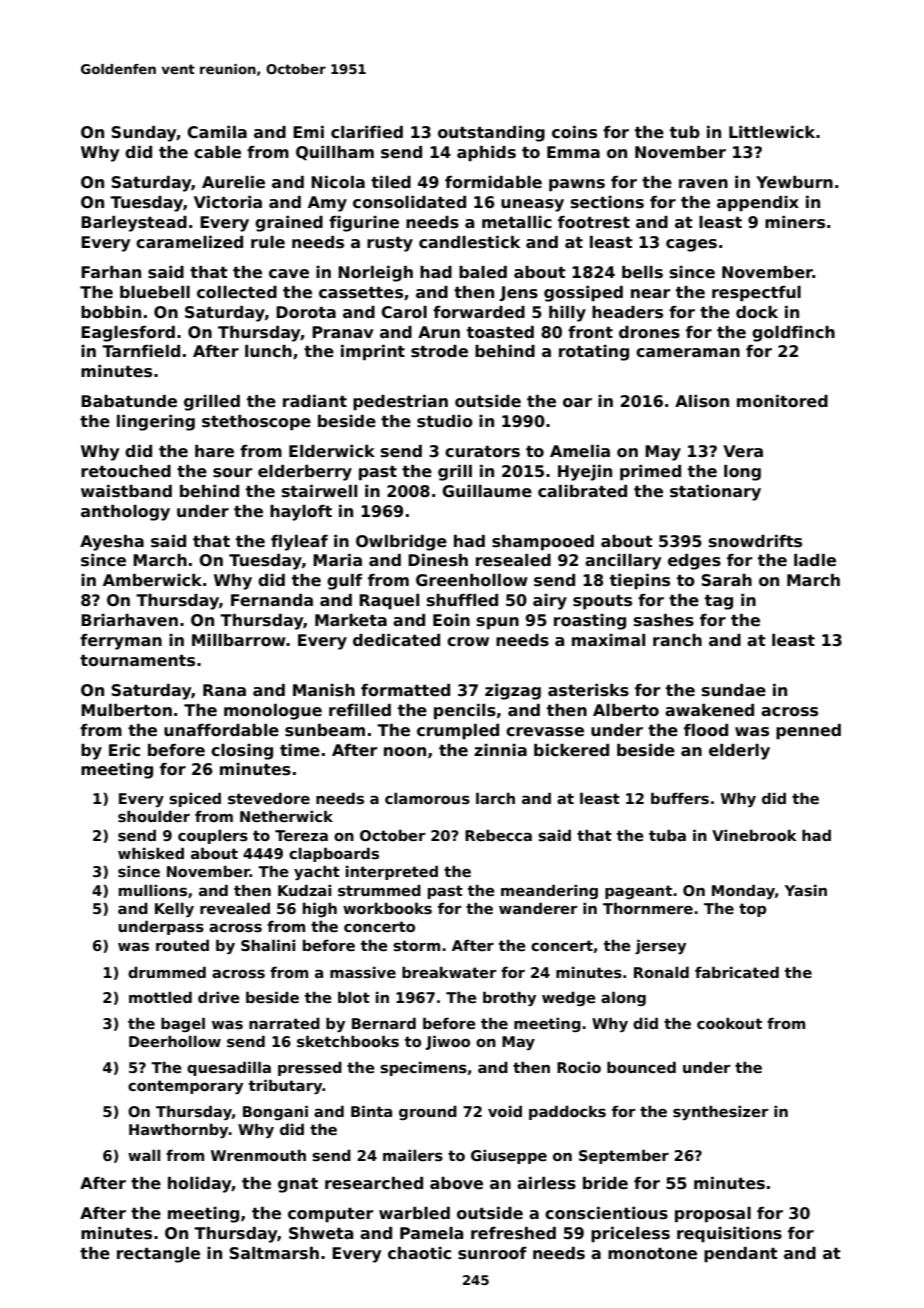 The image size is (924, 1308). Describe the element at coordinates (392, 872) in the screenshot. I see `interpreted` at that location.
